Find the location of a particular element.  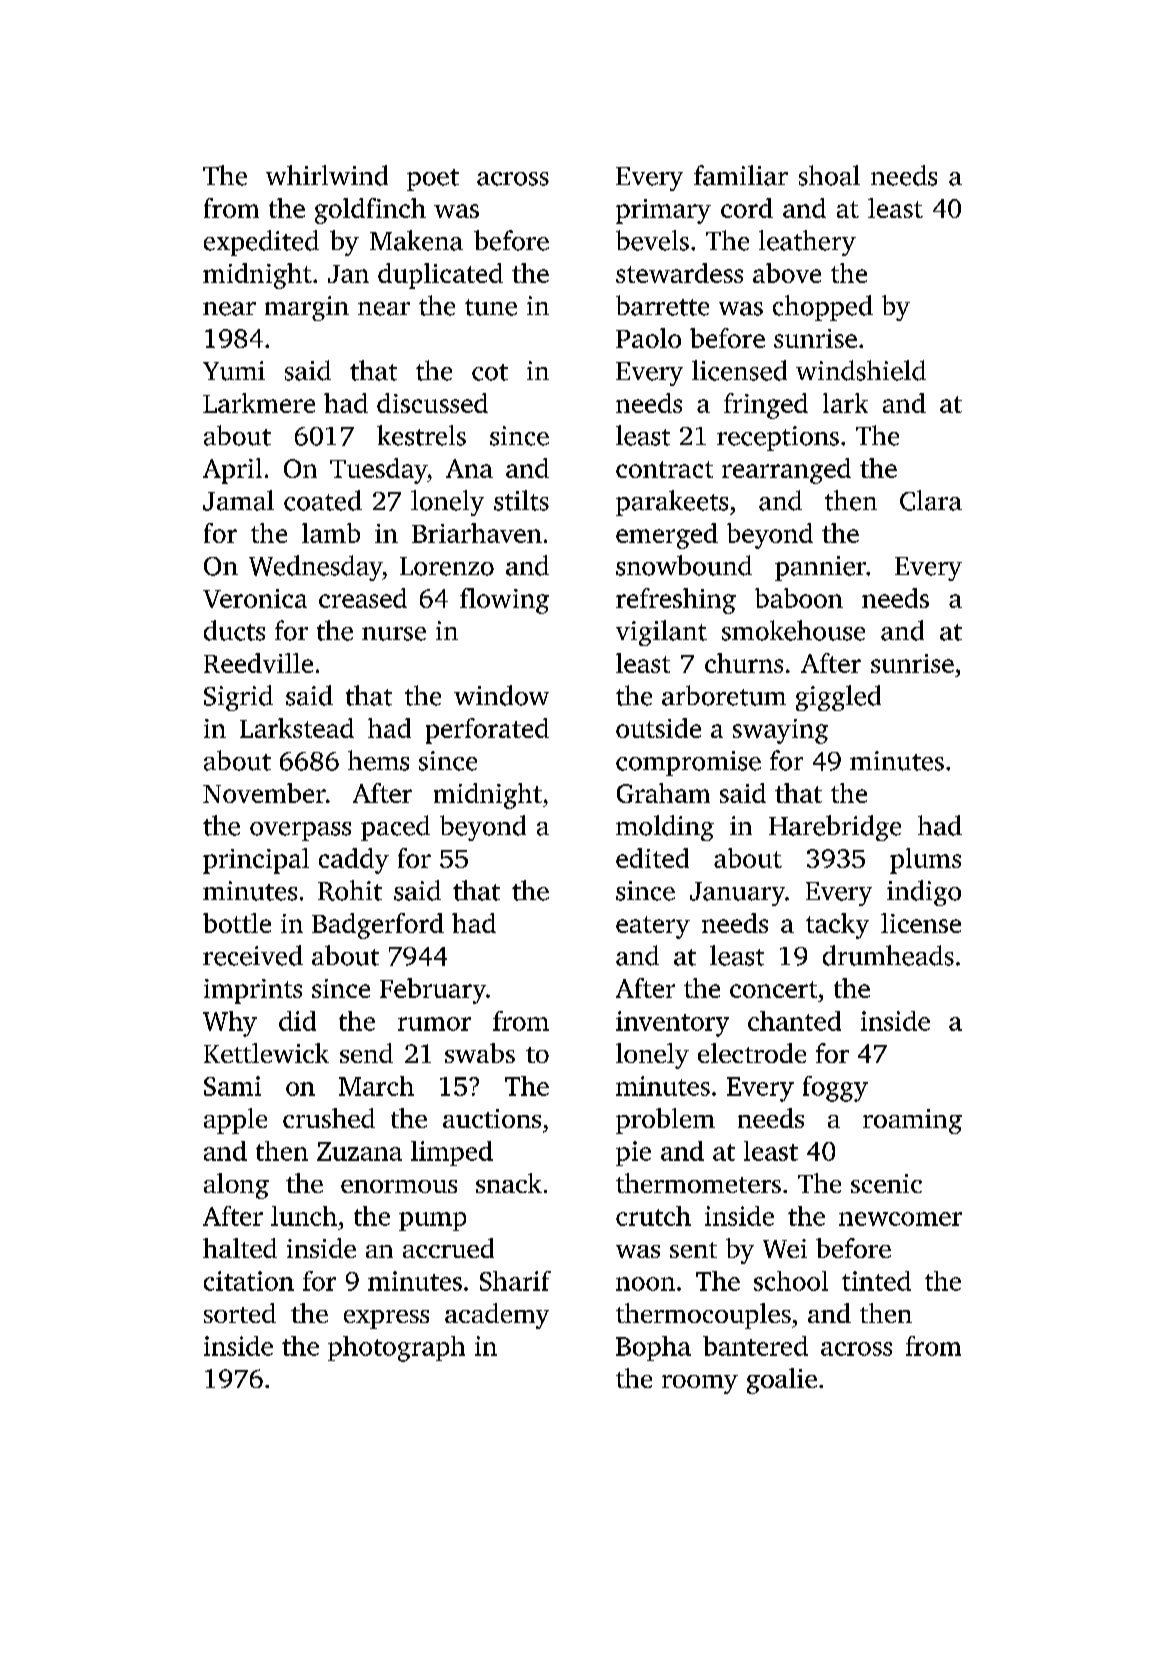

shoal is located at coordinates (829, 175).
